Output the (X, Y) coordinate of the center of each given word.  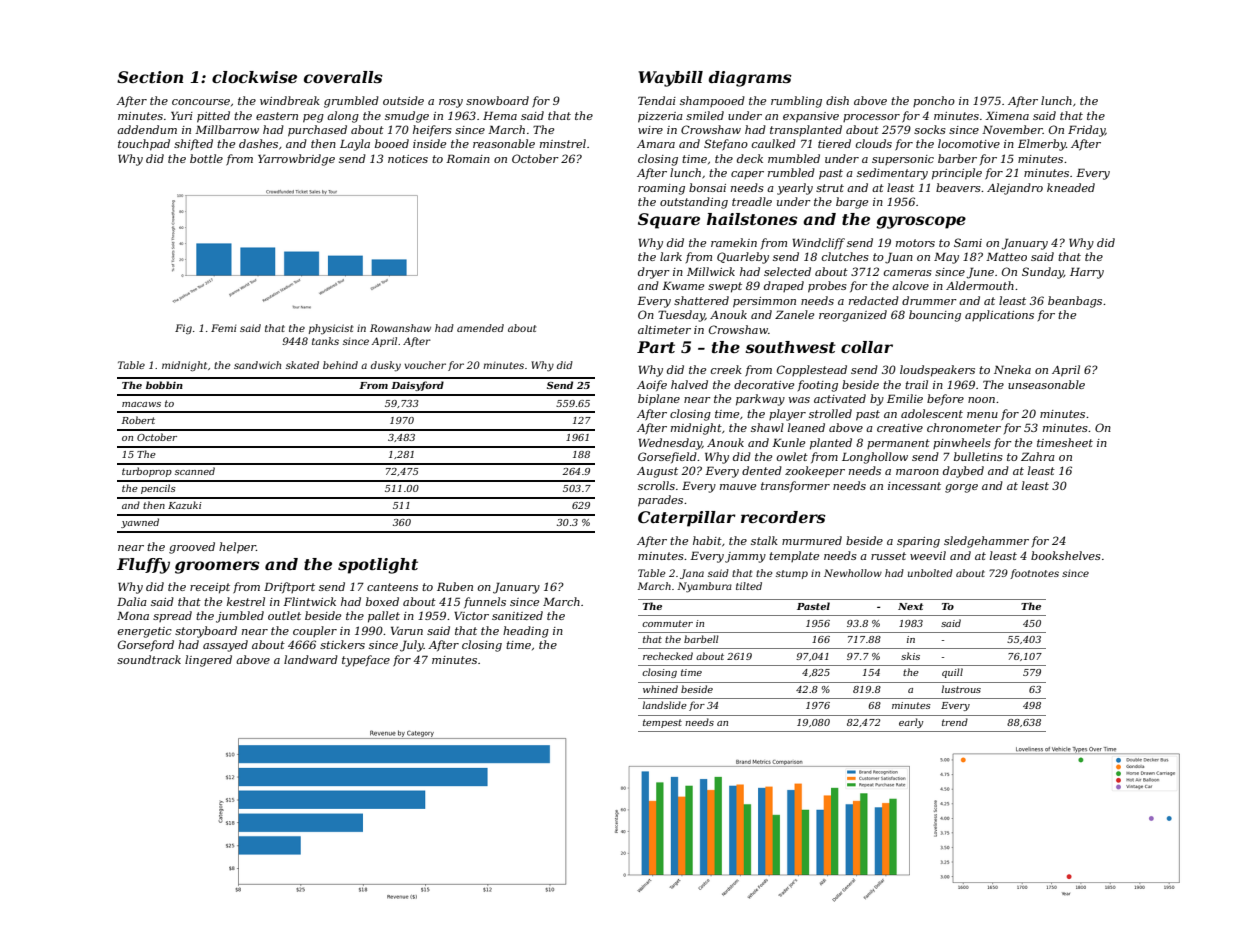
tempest (662, 723)
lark (671, 256)
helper (237, 548)
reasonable (504, 143)
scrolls (656, 485)
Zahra (1038, 456)
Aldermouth (980, 285)
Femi (223, 328)
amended (480, 328)
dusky (386, 366)
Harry (1087, 273)
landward (311, 659)
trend (955, 722)
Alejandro (1015, 189)
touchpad (144, 145)
